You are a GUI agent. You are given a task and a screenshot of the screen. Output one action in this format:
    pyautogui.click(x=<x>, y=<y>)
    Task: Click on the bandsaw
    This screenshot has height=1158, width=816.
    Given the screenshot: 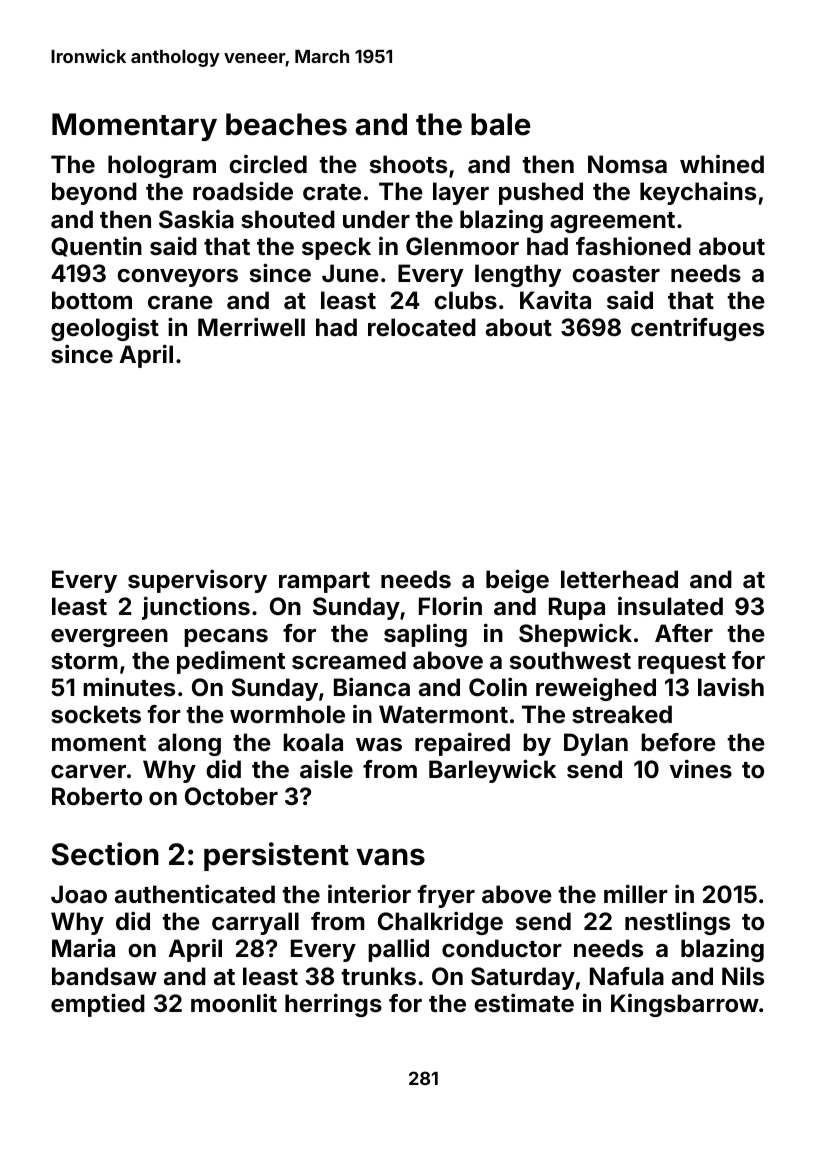 What is the action you would take?
    pyautogui.click(x=104, y=976)
